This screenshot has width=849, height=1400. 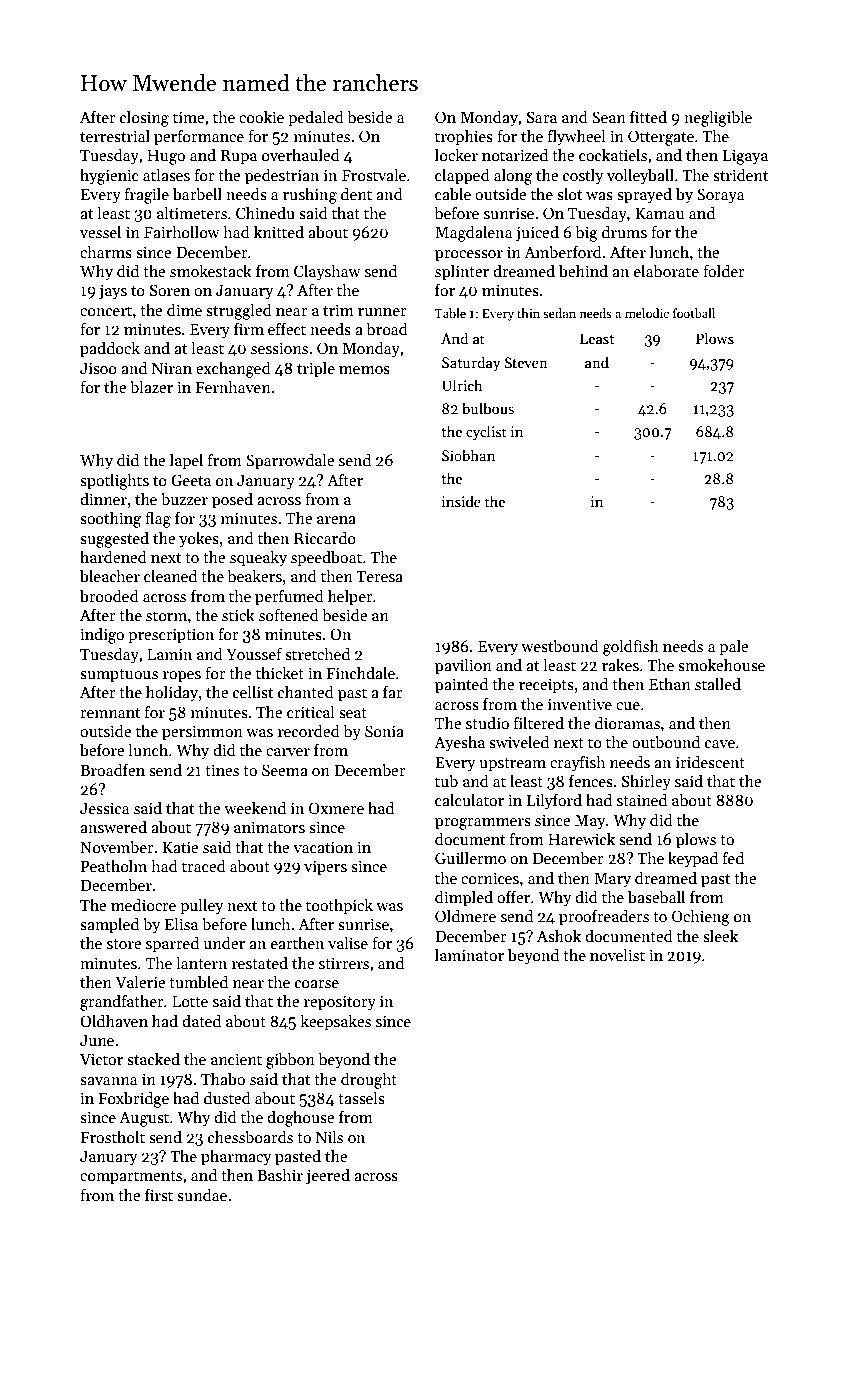 I want to click on Frostholt, so click(x=113, y=1136).
